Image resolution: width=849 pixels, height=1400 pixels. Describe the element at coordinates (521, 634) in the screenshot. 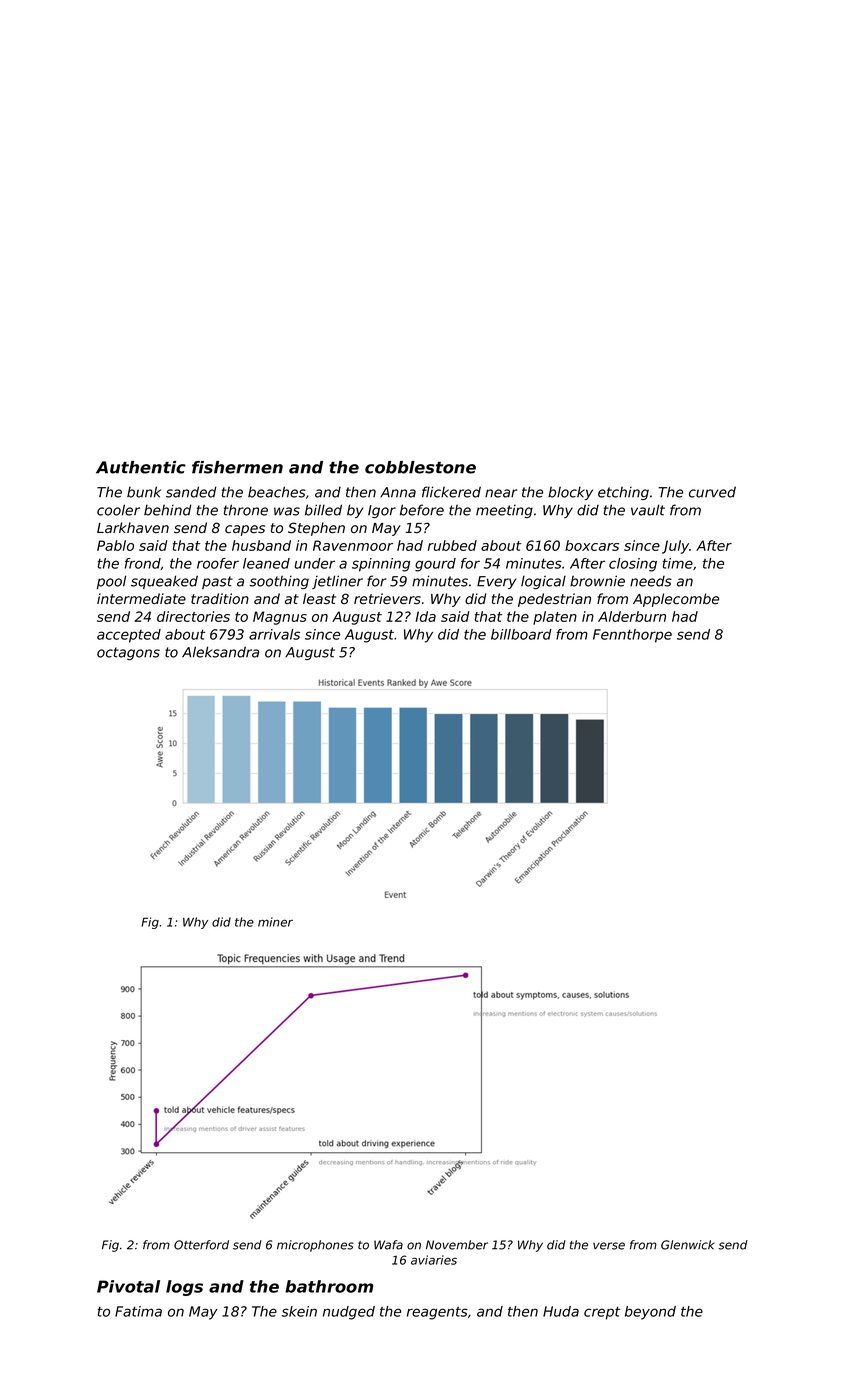

I see `billboard` at that location.
